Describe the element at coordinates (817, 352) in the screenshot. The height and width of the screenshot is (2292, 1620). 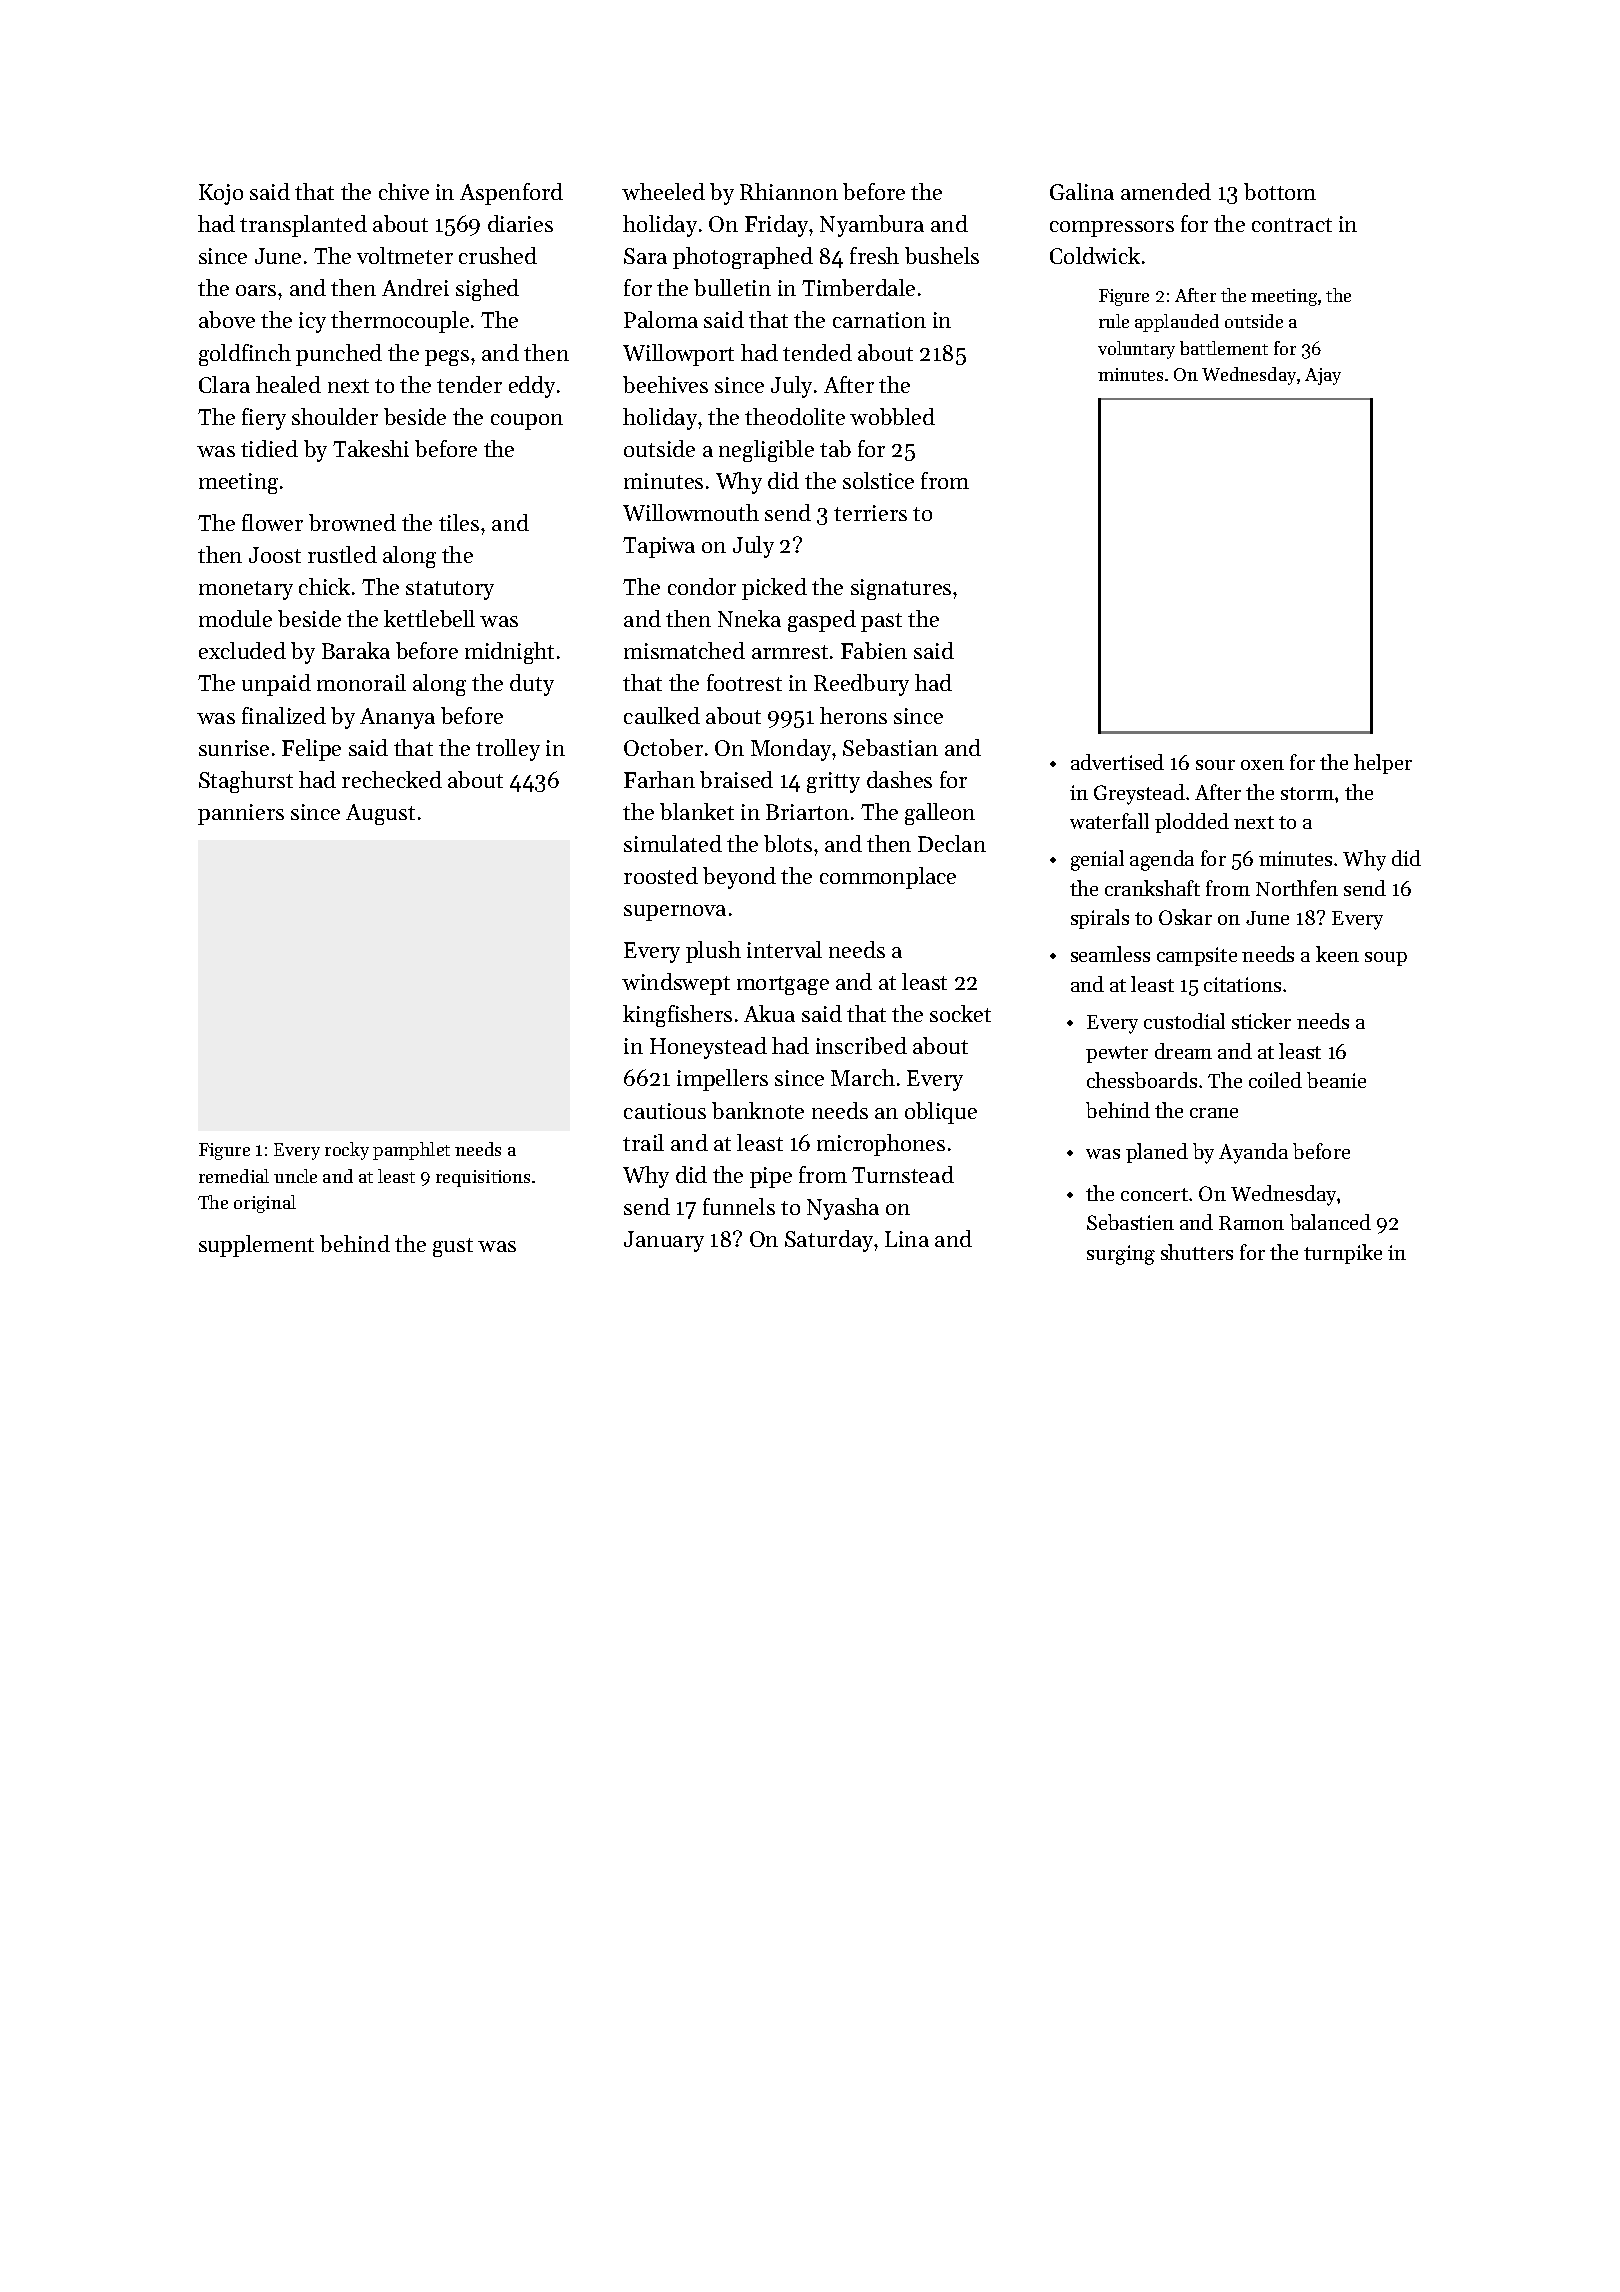
I see `tended` at that location.
